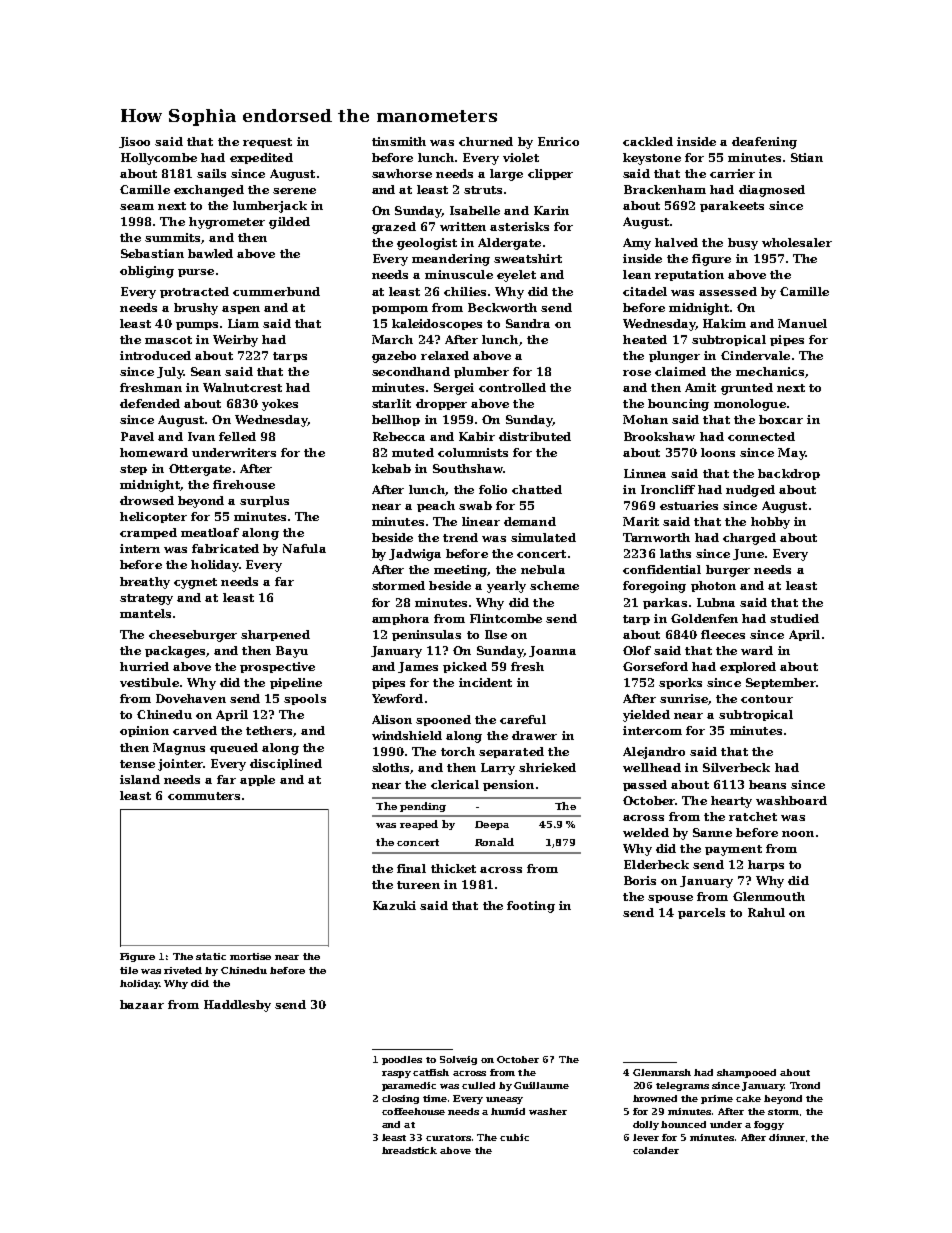 This page has height=1233, width=952. I want to click on deafening, so click(764, 143).
